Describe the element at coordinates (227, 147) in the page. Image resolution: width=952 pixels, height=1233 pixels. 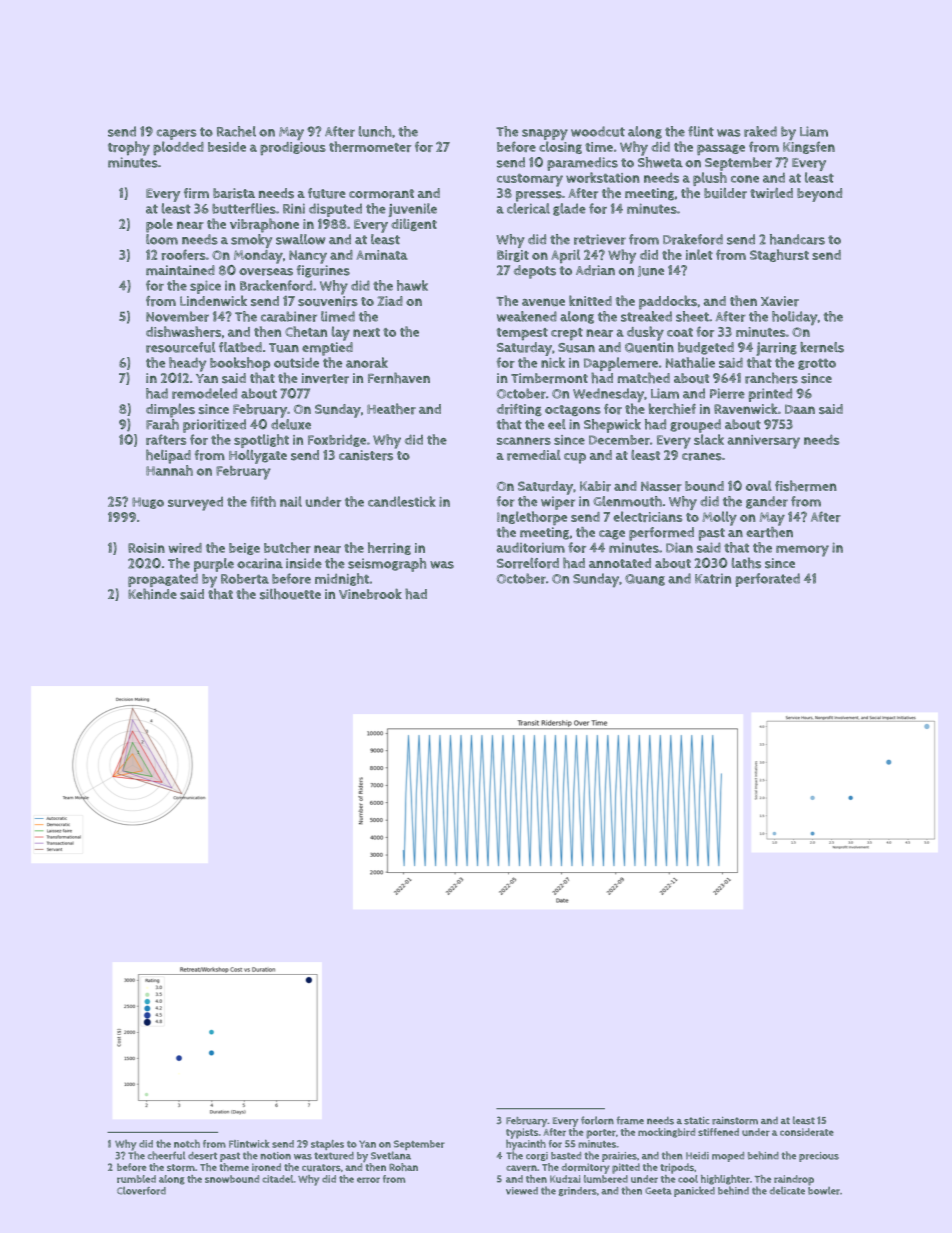
I see `beside` at that location.
